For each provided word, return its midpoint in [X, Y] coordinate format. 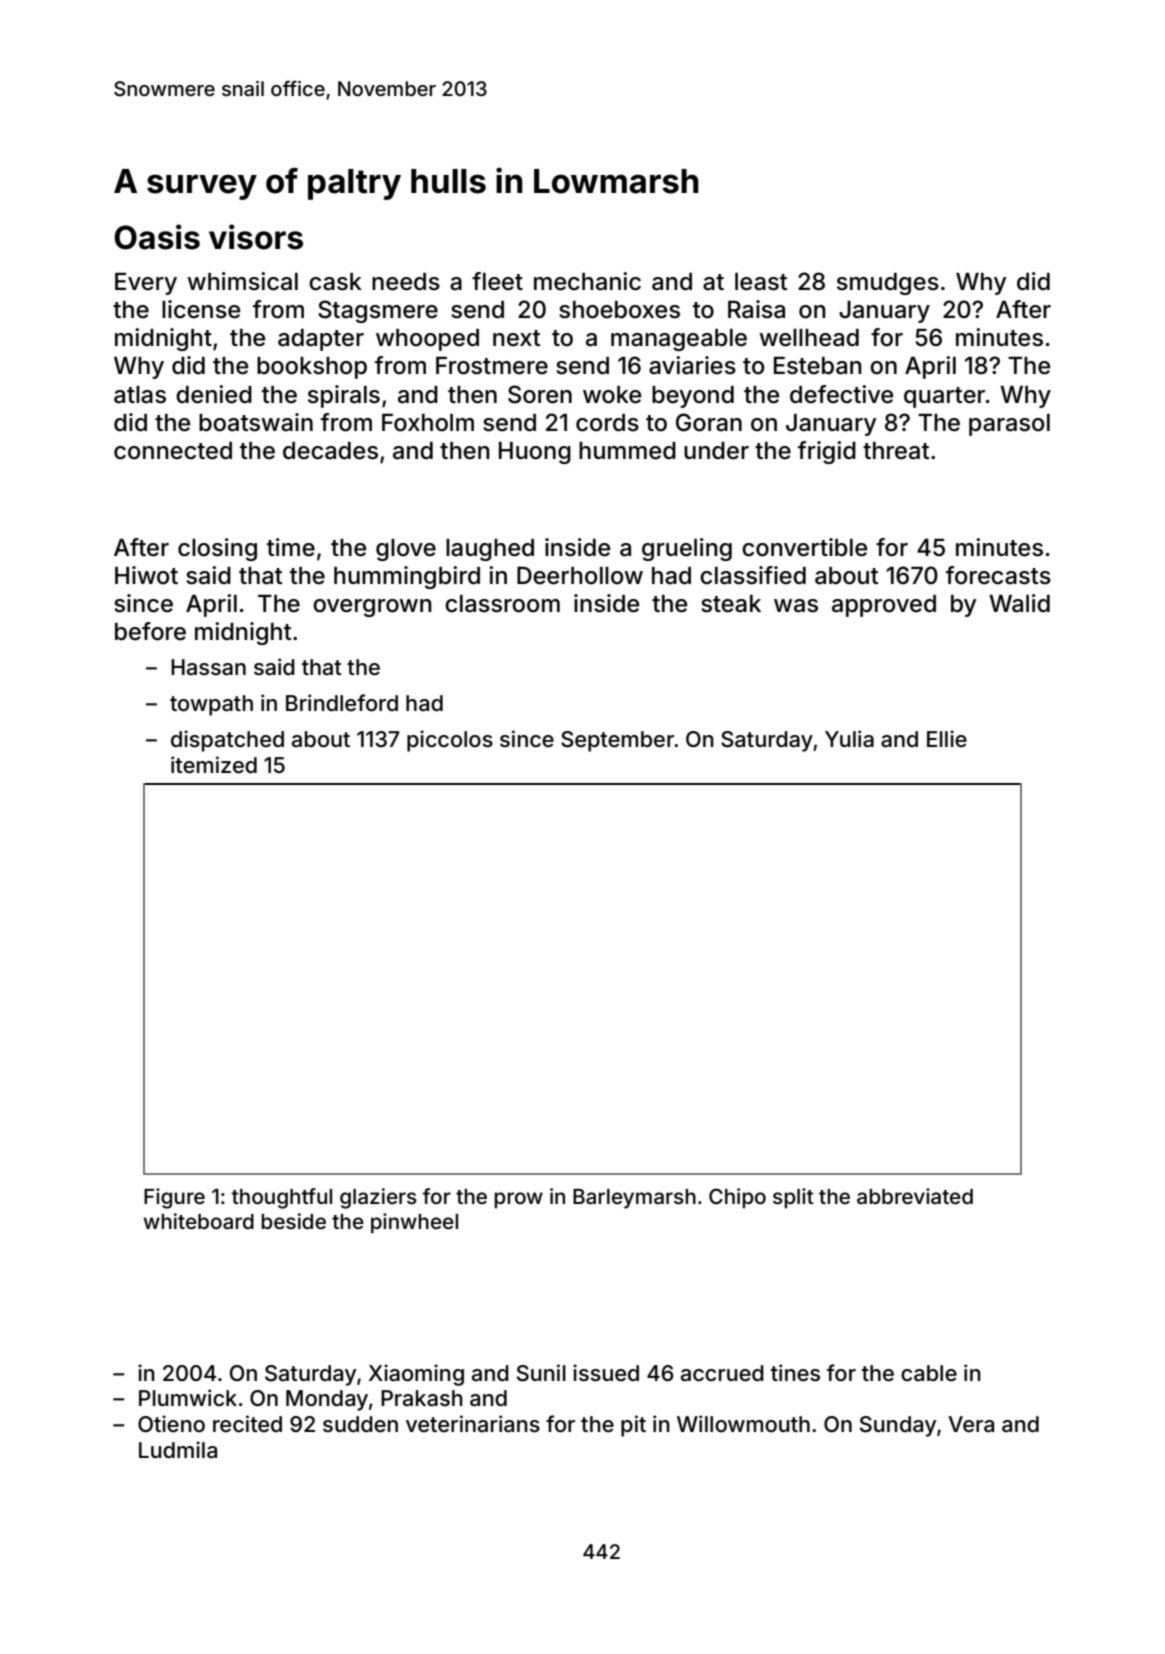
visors [256, 237]
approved [884, 606]
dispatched [227, 741]
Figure [174, 1198]
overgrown [372, 608]
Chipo [737, 1198]
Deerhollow [580, 575]
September [617, 741]
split [793, 1198]
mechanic [587, 281]
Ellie [947, 739]
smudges [888, 284]
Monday [327, 1400]
